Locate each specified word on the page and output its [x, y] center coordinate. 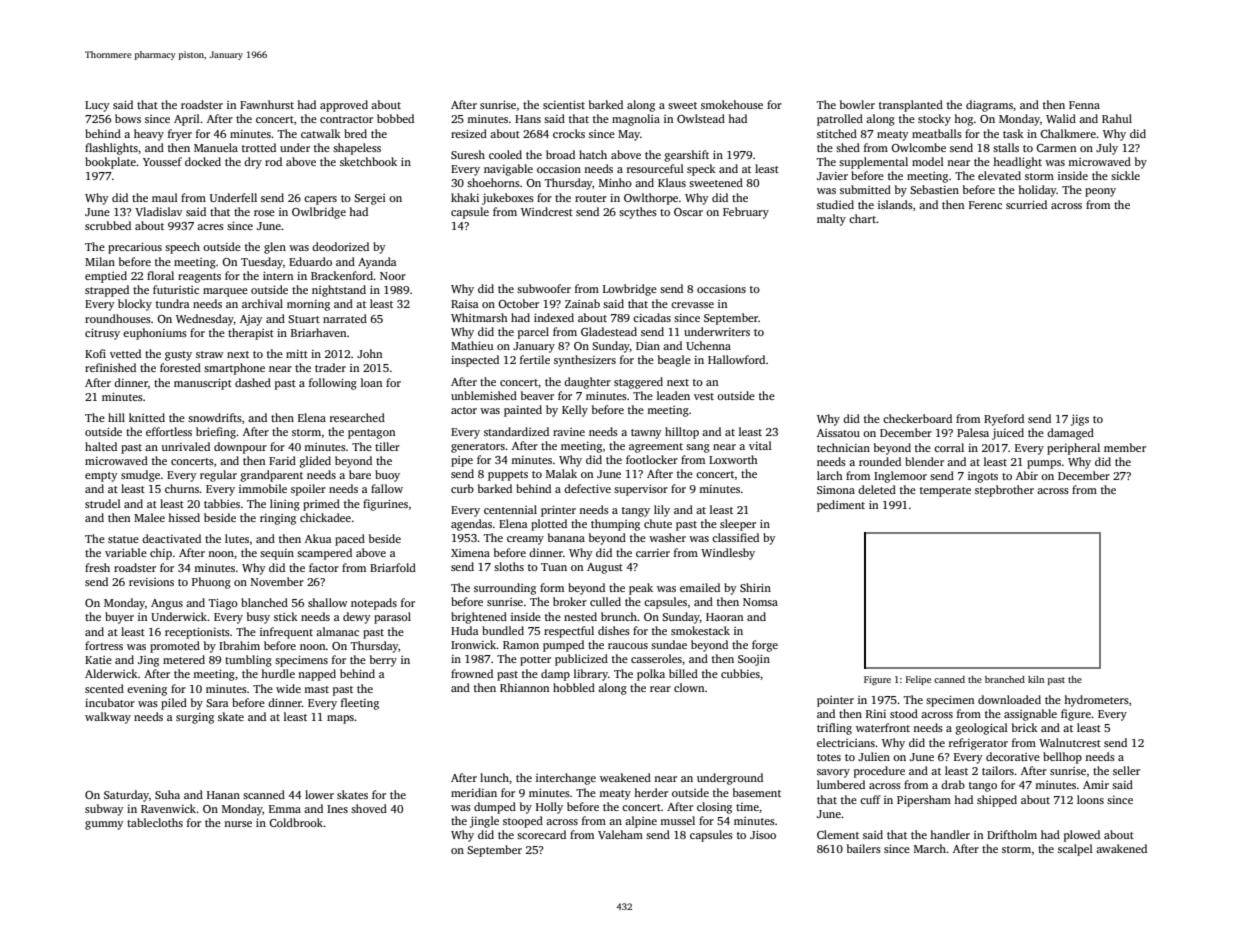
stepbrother [1004, 491]
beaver [537, 395]
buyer [119, 618]
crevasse [692, 305]
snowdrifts [215, 417]
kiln [1036, 679]
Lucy [97, 106]
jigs [1080, 420]
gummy [104, 825]
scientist [564, 104]
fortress [104, 645]
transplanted [911, 106]
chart [862, 218]
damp [555, 675]
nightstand [339, 291]
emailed [700, 587]
